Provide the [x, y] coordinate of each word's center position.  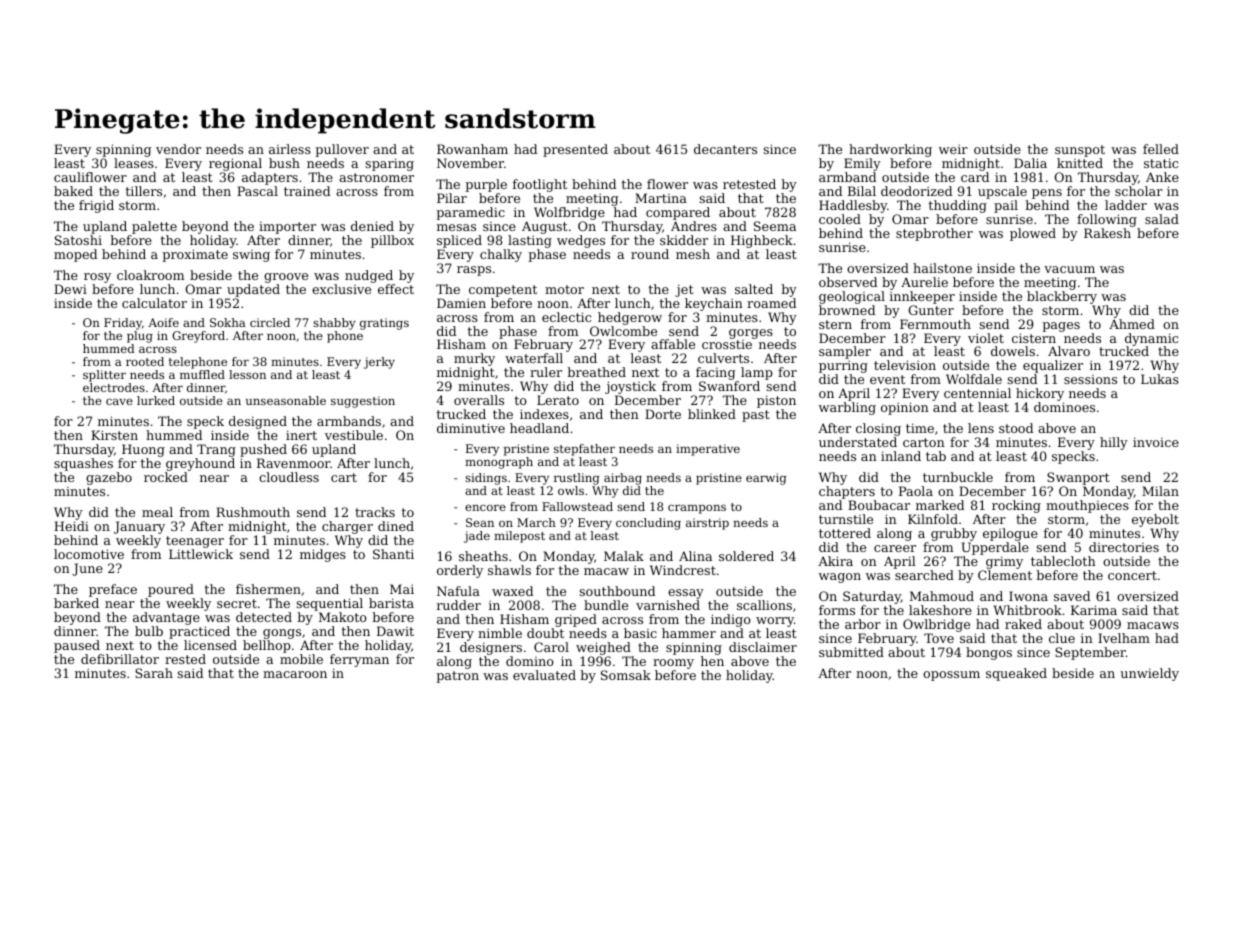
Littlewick [201, 554]
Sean [480, 522]
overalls [479, 400]
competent [503, 291]
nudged [369, 276]
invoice [1156, 442]
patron [457, 677]
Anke [1162, 177]
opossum [951, 676]
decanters [725, 149]
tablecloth [1063, 561]
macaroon [295, 674]
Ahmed [1132, 324]
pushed [263, 450]
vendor [178, 149]
